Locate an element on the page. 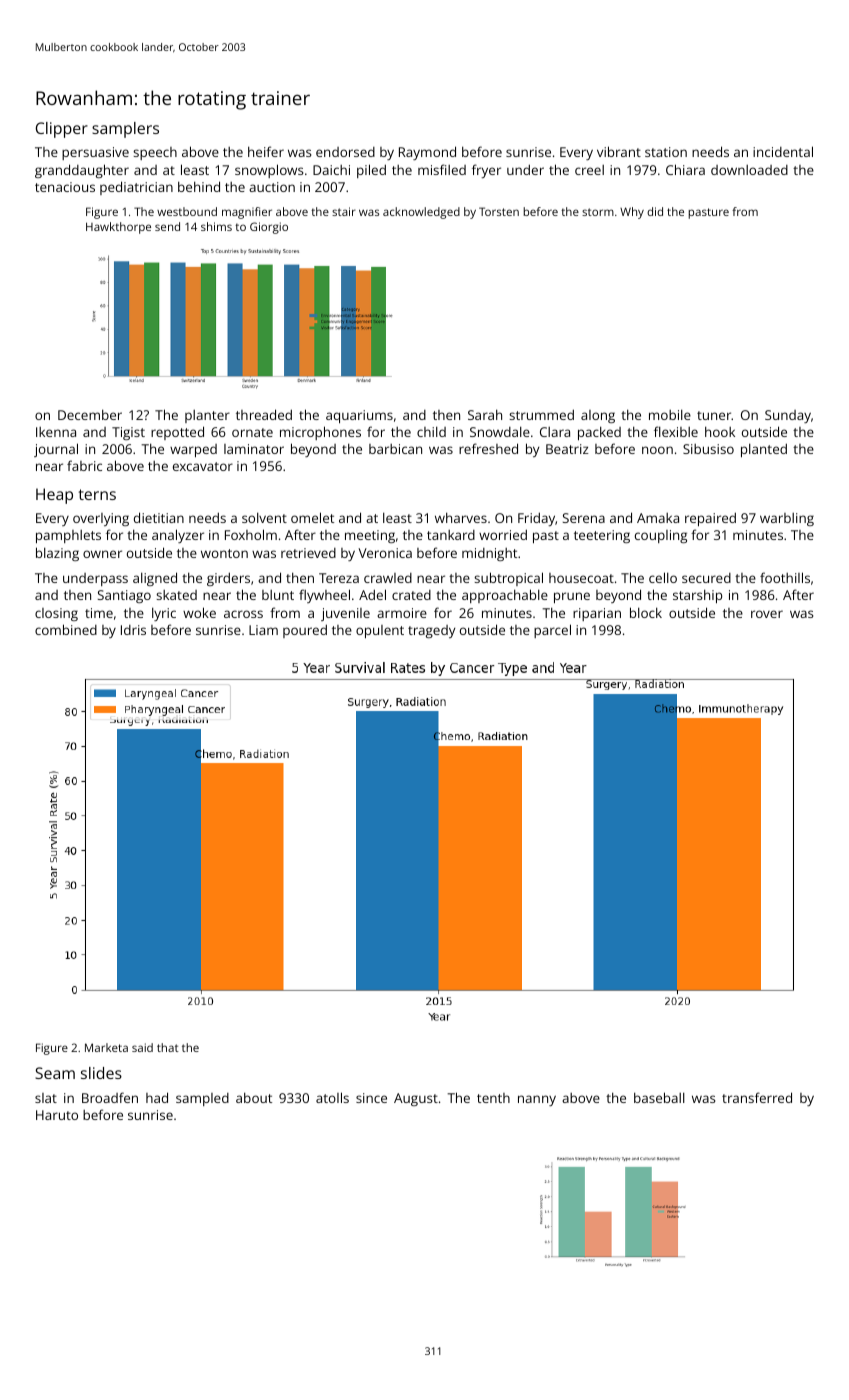  station is located at coordinates (666, 152).
